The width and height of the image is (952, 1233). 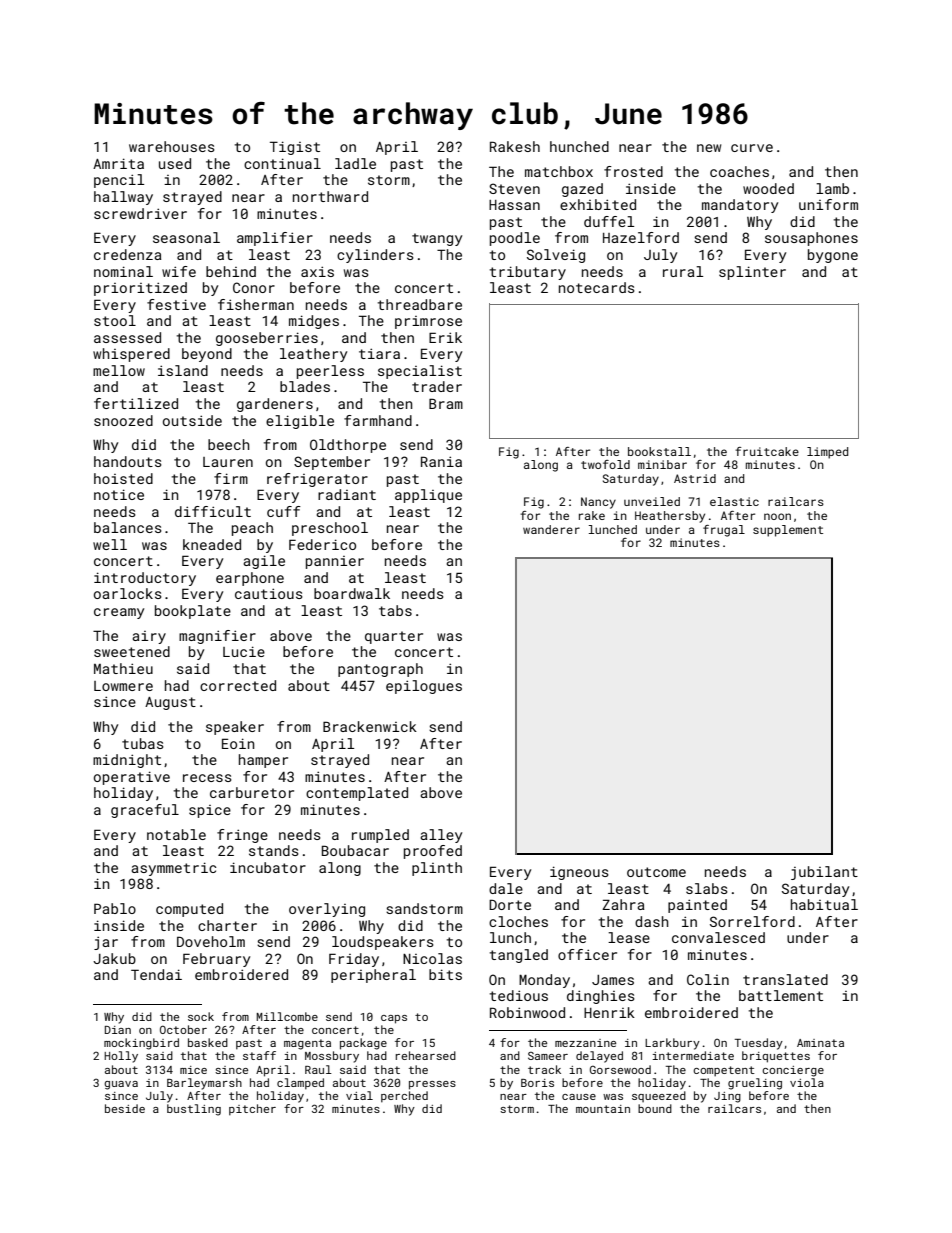 What do you see at coordinates (433, 852) in the image?
I see `proofed` at bounding box center [433, 852].
